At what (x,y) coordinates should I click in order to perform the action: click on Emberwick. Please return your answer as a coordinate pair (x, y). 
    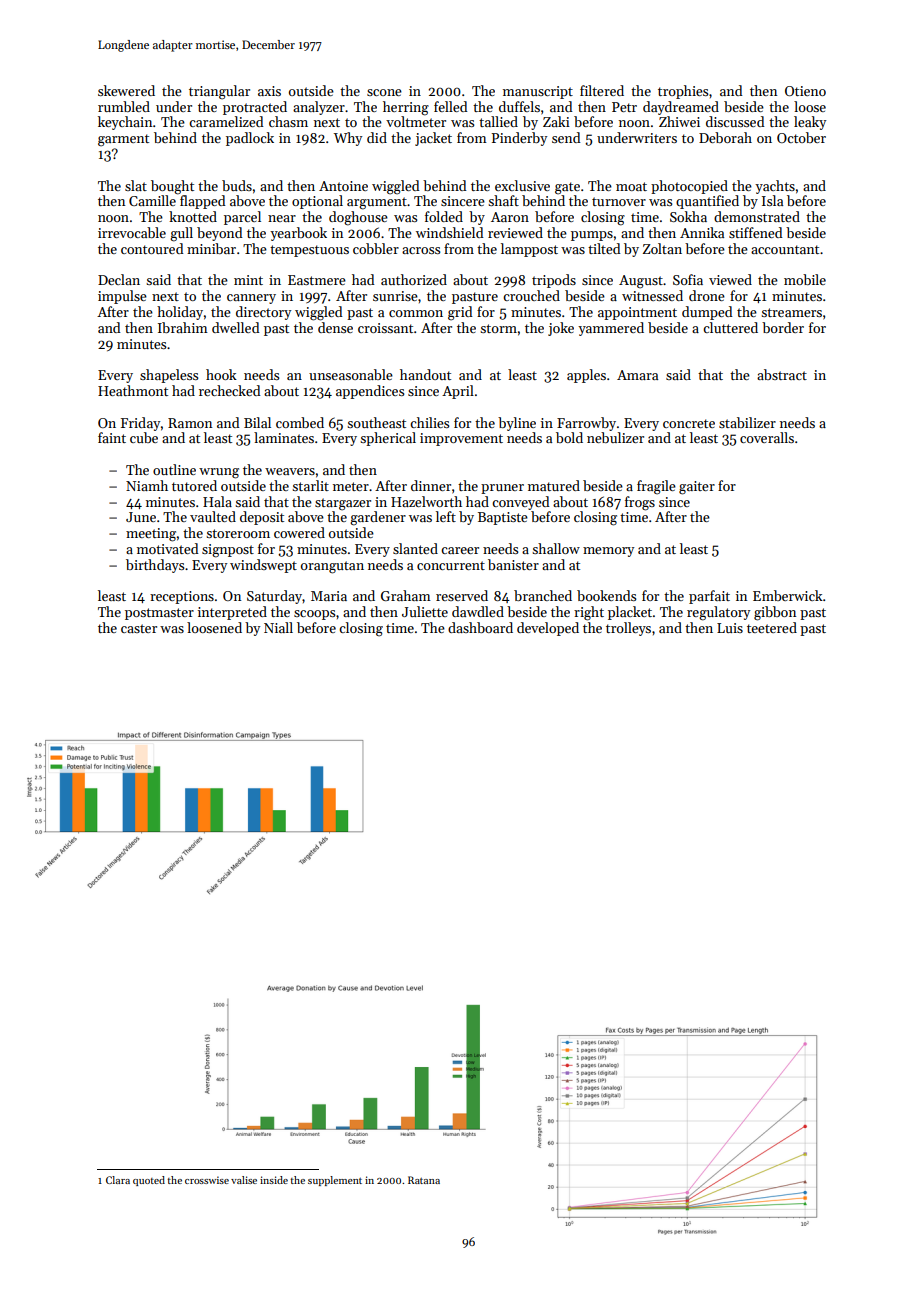
    Looking at the image, I should click on (788, 595).
